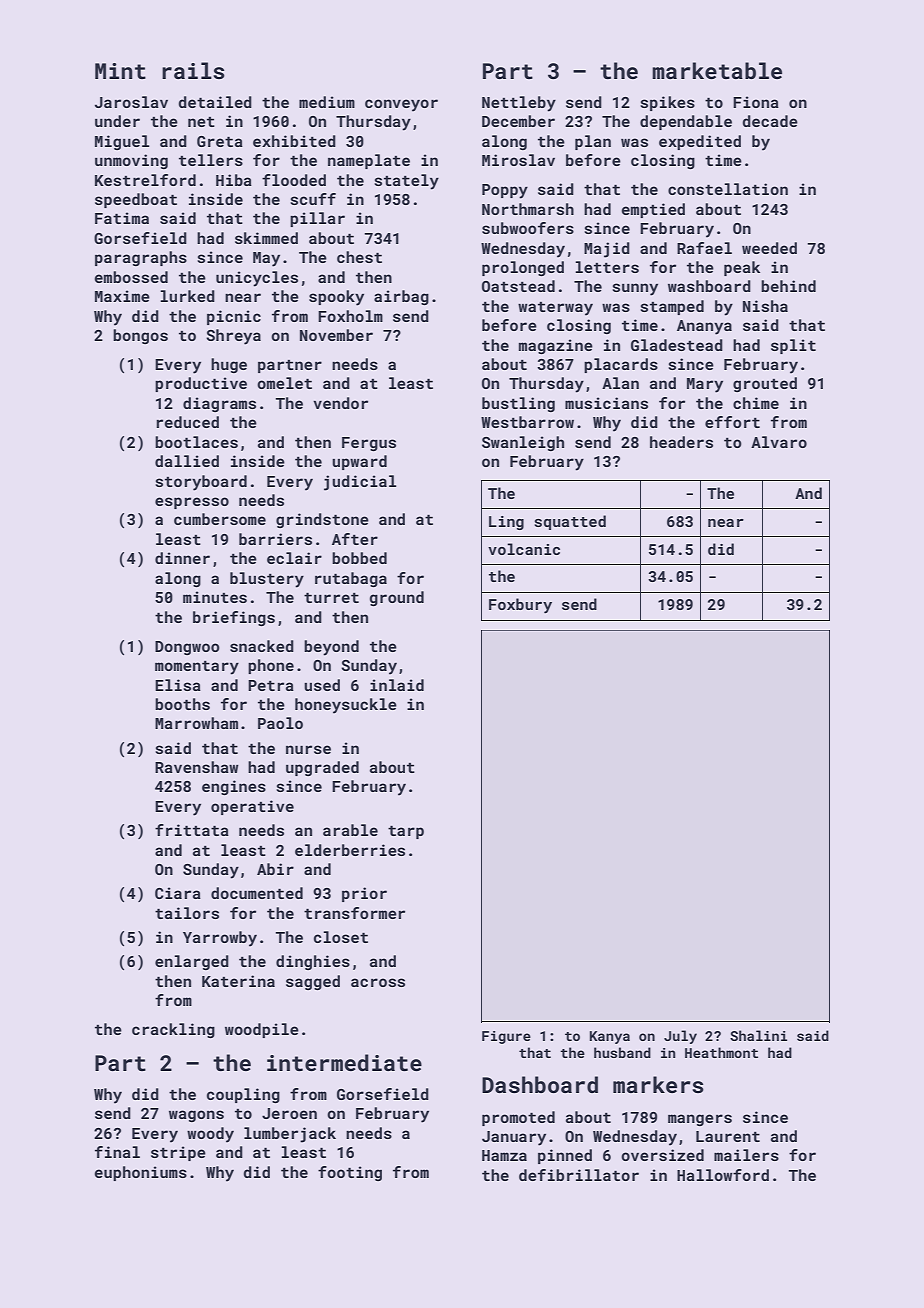 The image size is (924, 1308). I want to click on airbag, so click(401, 297).
